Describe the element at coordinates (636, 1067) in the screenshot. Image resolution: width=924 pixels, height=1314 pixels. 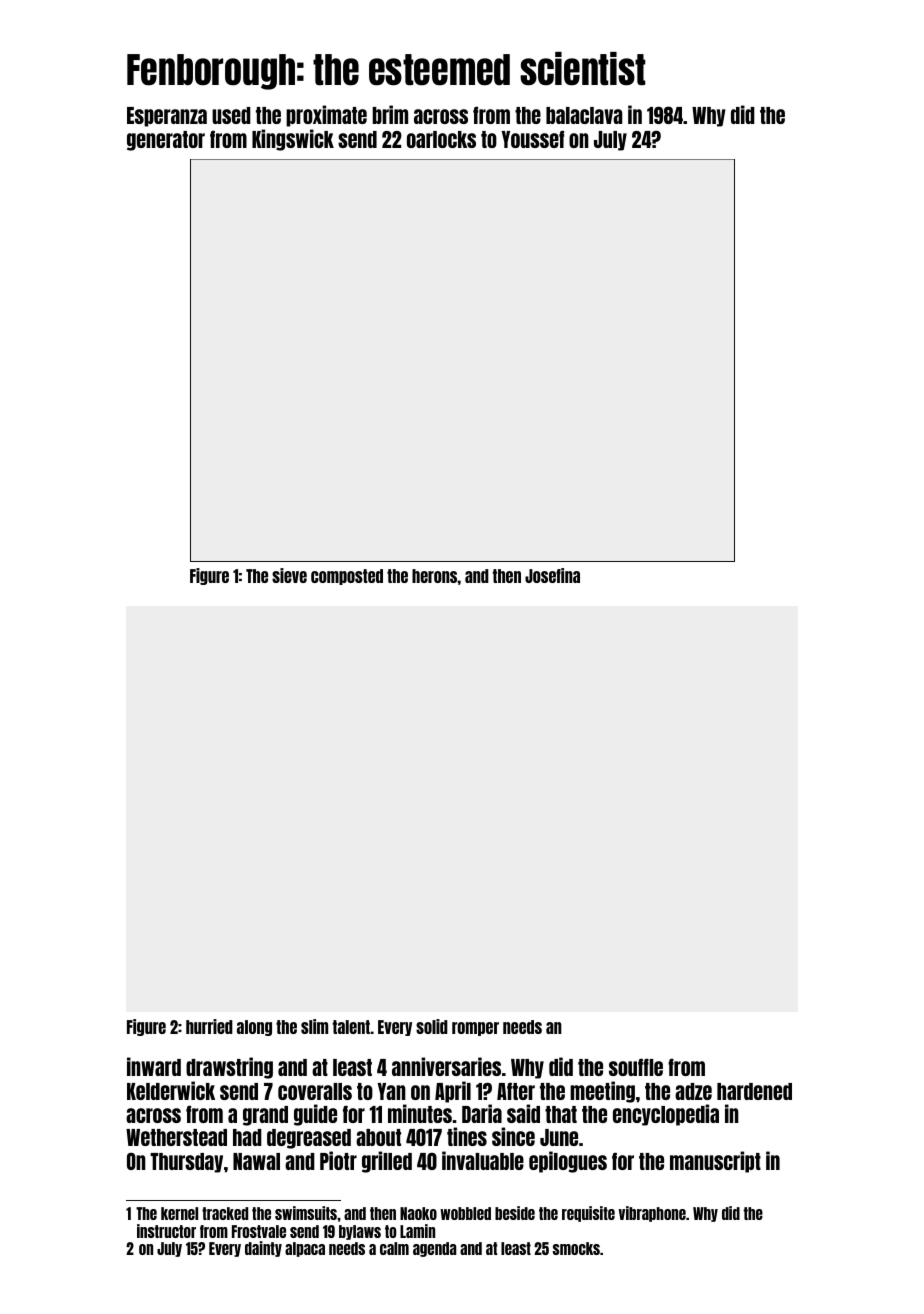
I see `souffle` at that location.
